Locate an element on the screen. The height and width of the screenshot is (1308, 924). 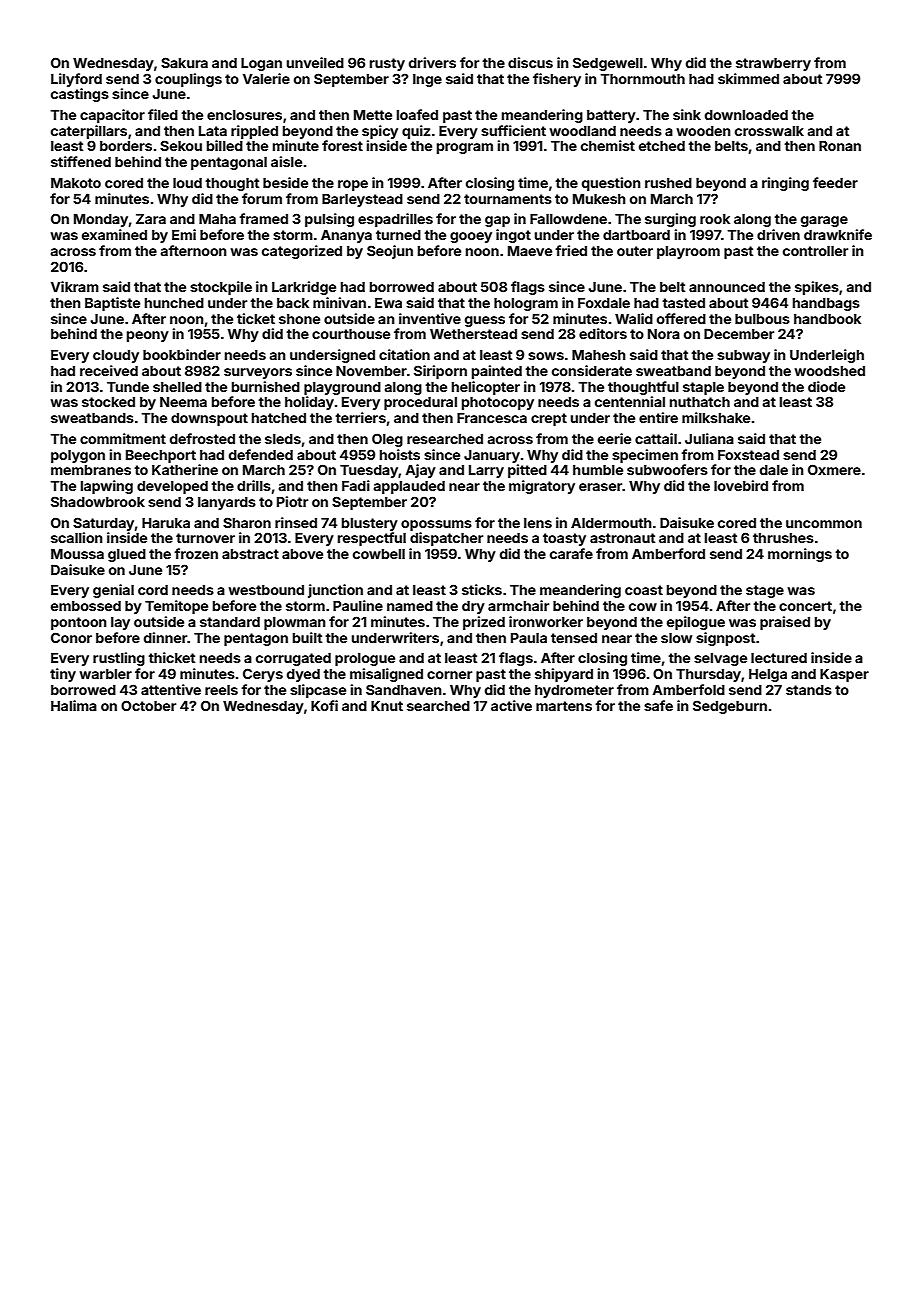
categorized is located at coordinates (302, 252).
